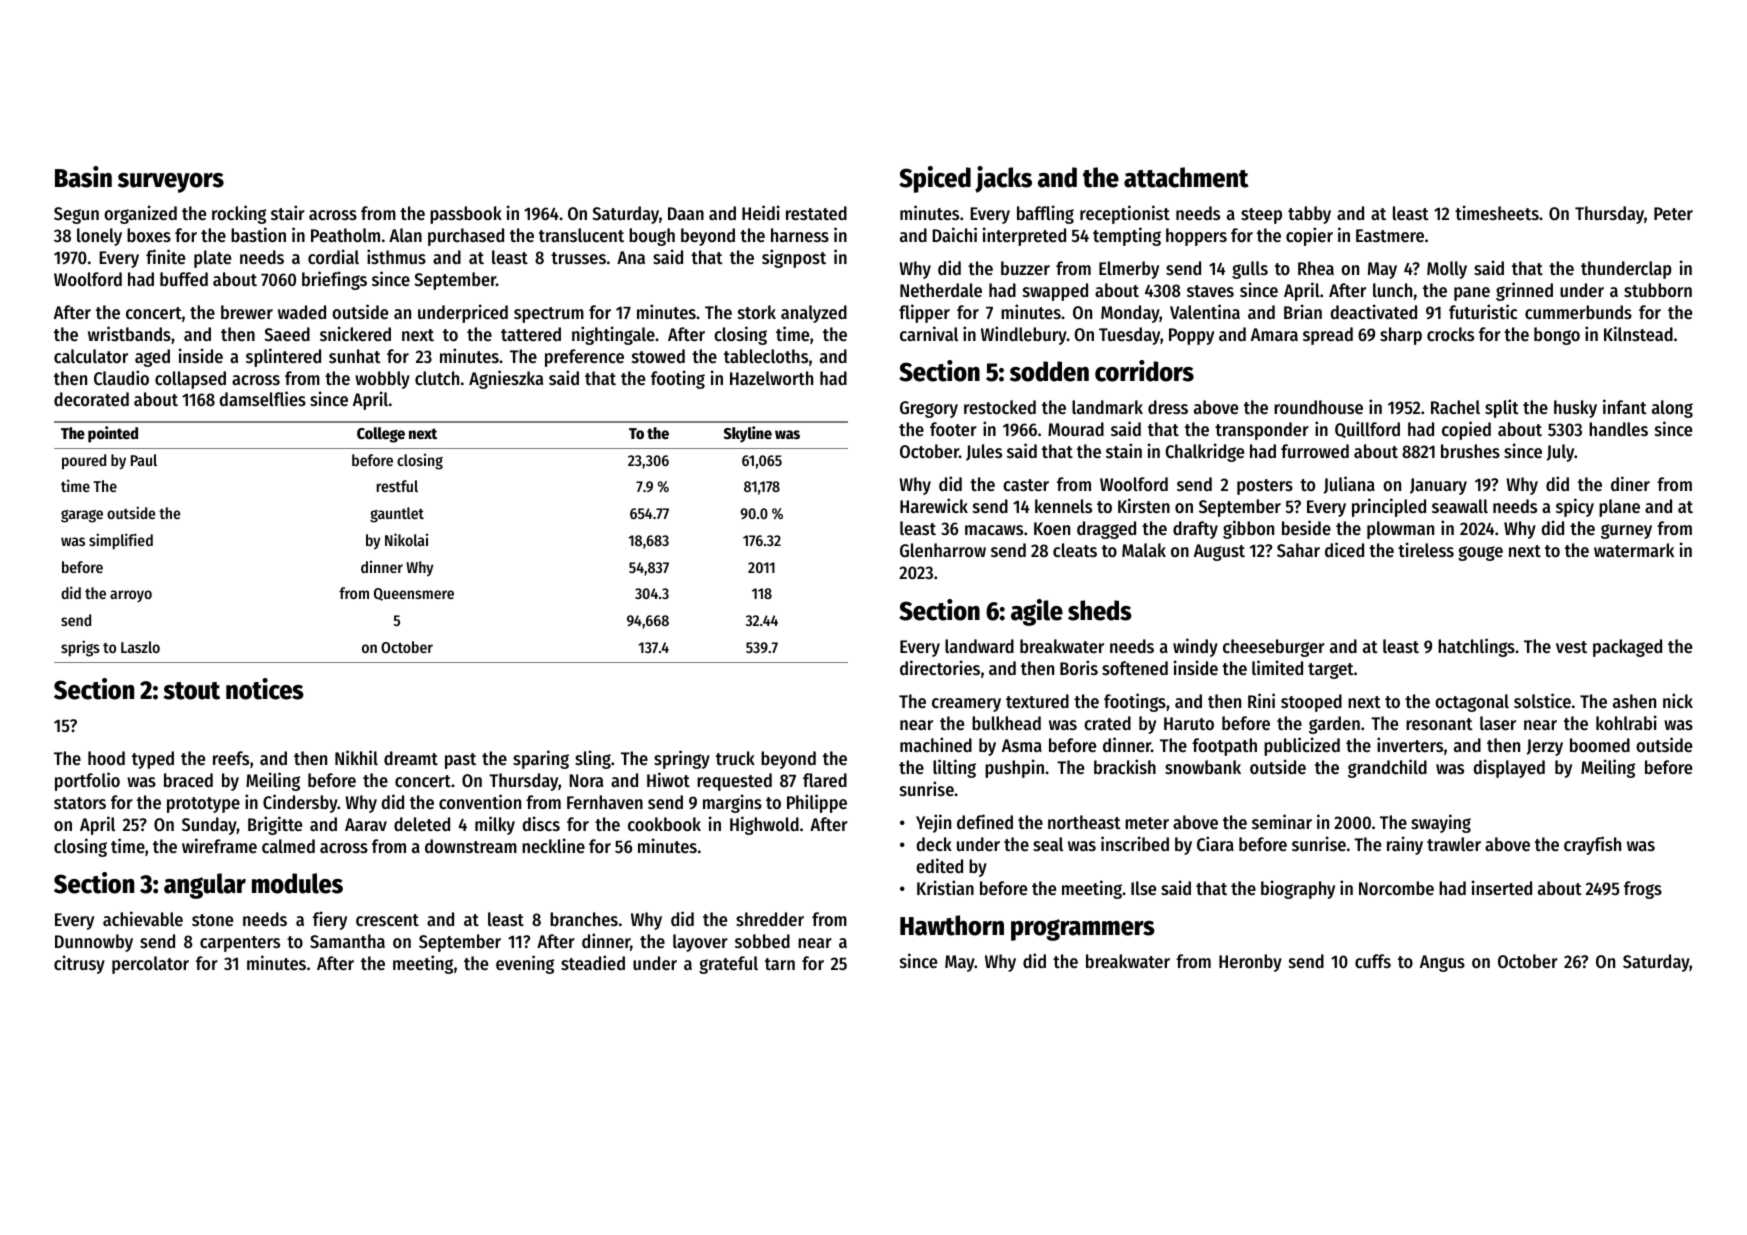 The width and height of the image is (1747, 1235). Describe the element at coordinates (1334, 725) in the image. I see `garden` at that location.
